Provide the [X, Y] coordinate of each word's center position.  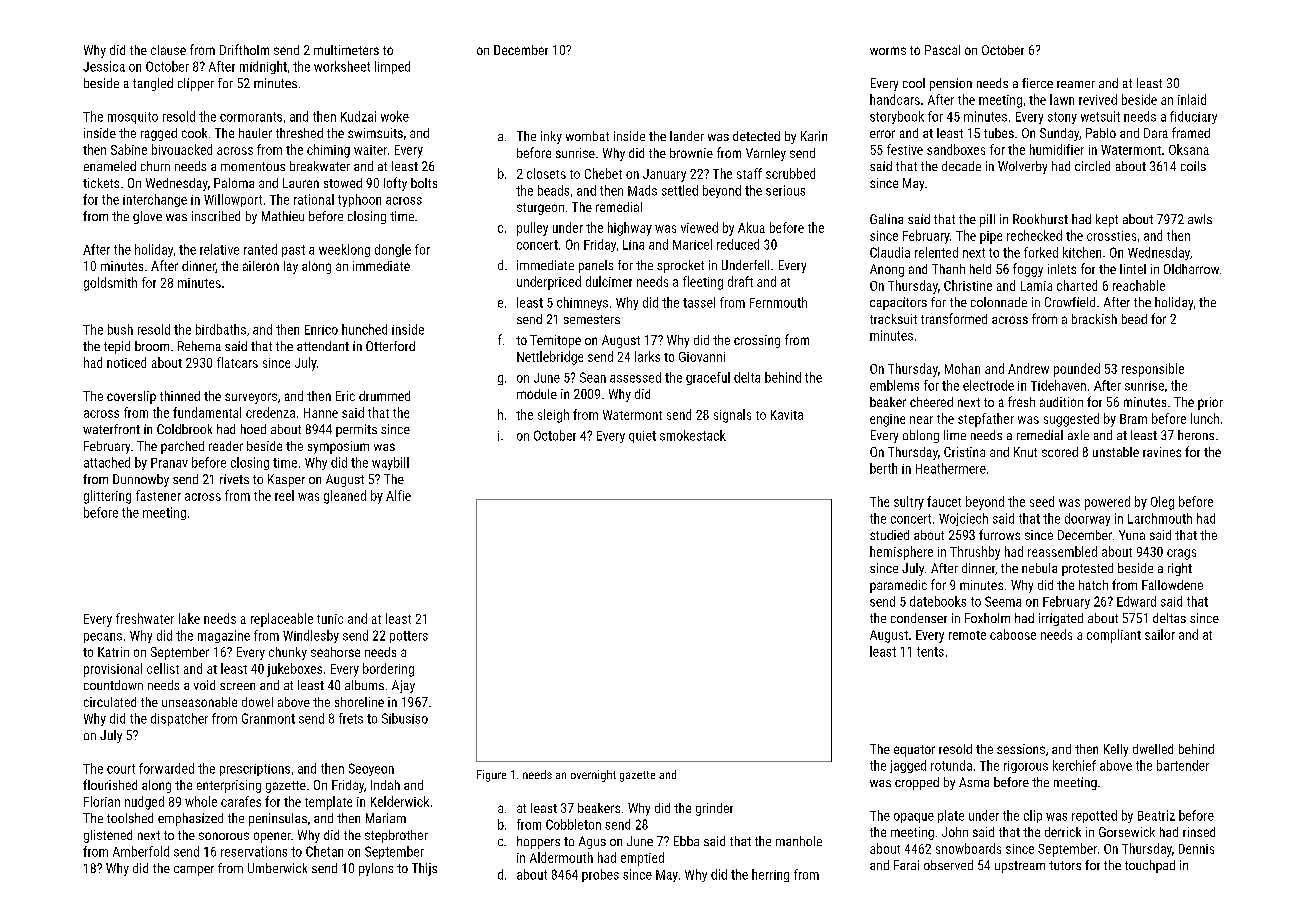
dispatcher [179, 719]
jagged [908, 766]
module [537, 394]
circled [1092, 166]
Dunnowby [141, 480]
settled [680, 190]
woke [395, 116]
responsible [1153, 370]
